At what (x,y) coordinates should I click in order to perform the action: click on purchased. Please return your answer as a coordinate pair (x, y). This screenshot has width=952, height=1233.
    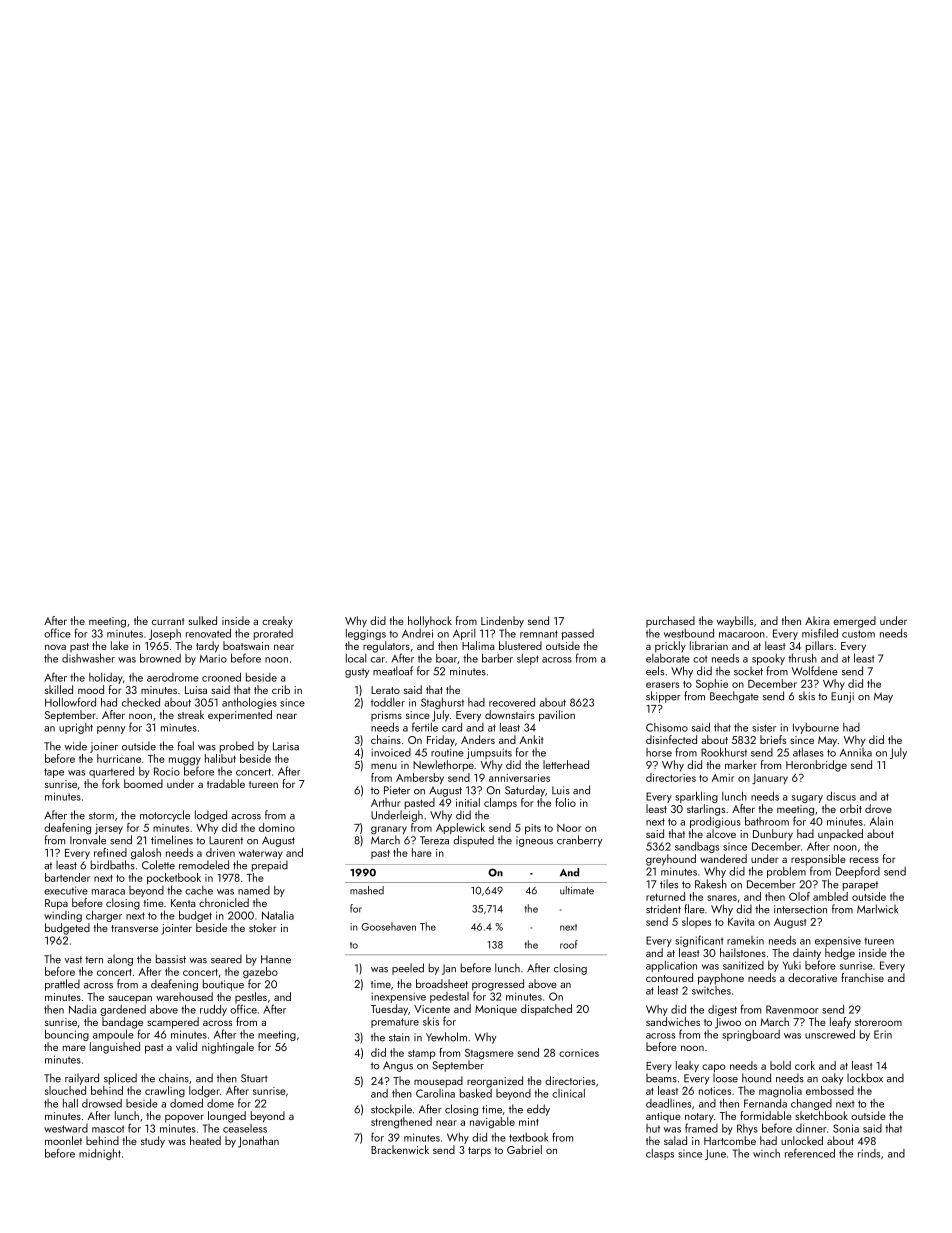
    Looking at the image, I should click on (670, 621).
